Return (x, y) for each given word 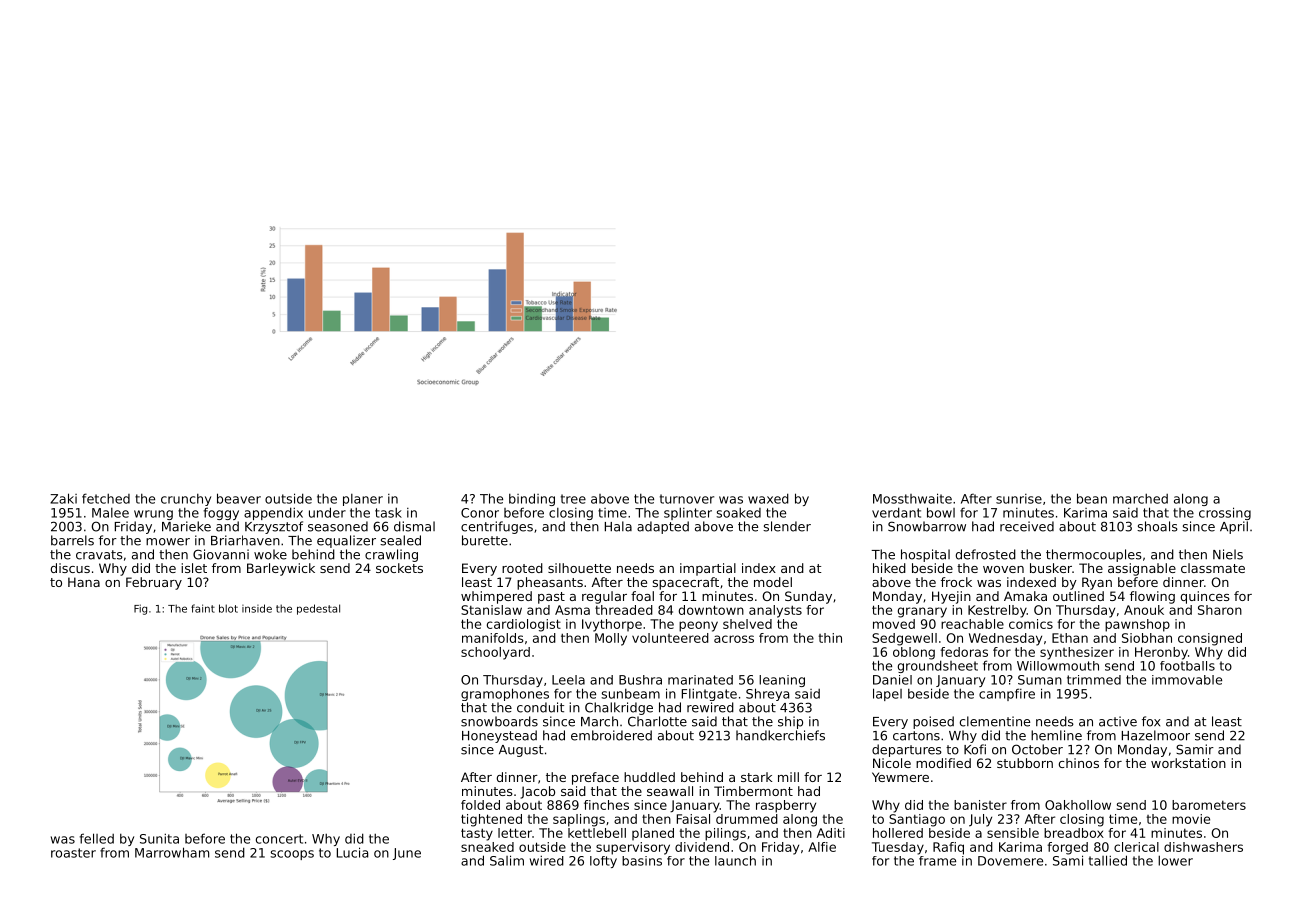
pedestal (318, 609)
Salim (507, 860)
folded (480, 805)
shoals (1157, 526)
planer (363, 500)
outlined (1078, 596)
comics (1031, 624)
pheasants (550, 583)
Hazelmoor (1156, 735)
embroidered (611, 735)
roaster (73, 853)
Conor (480, 513)
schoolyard (495, 653)
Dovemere (1010, 861)
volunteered (670, 638)
